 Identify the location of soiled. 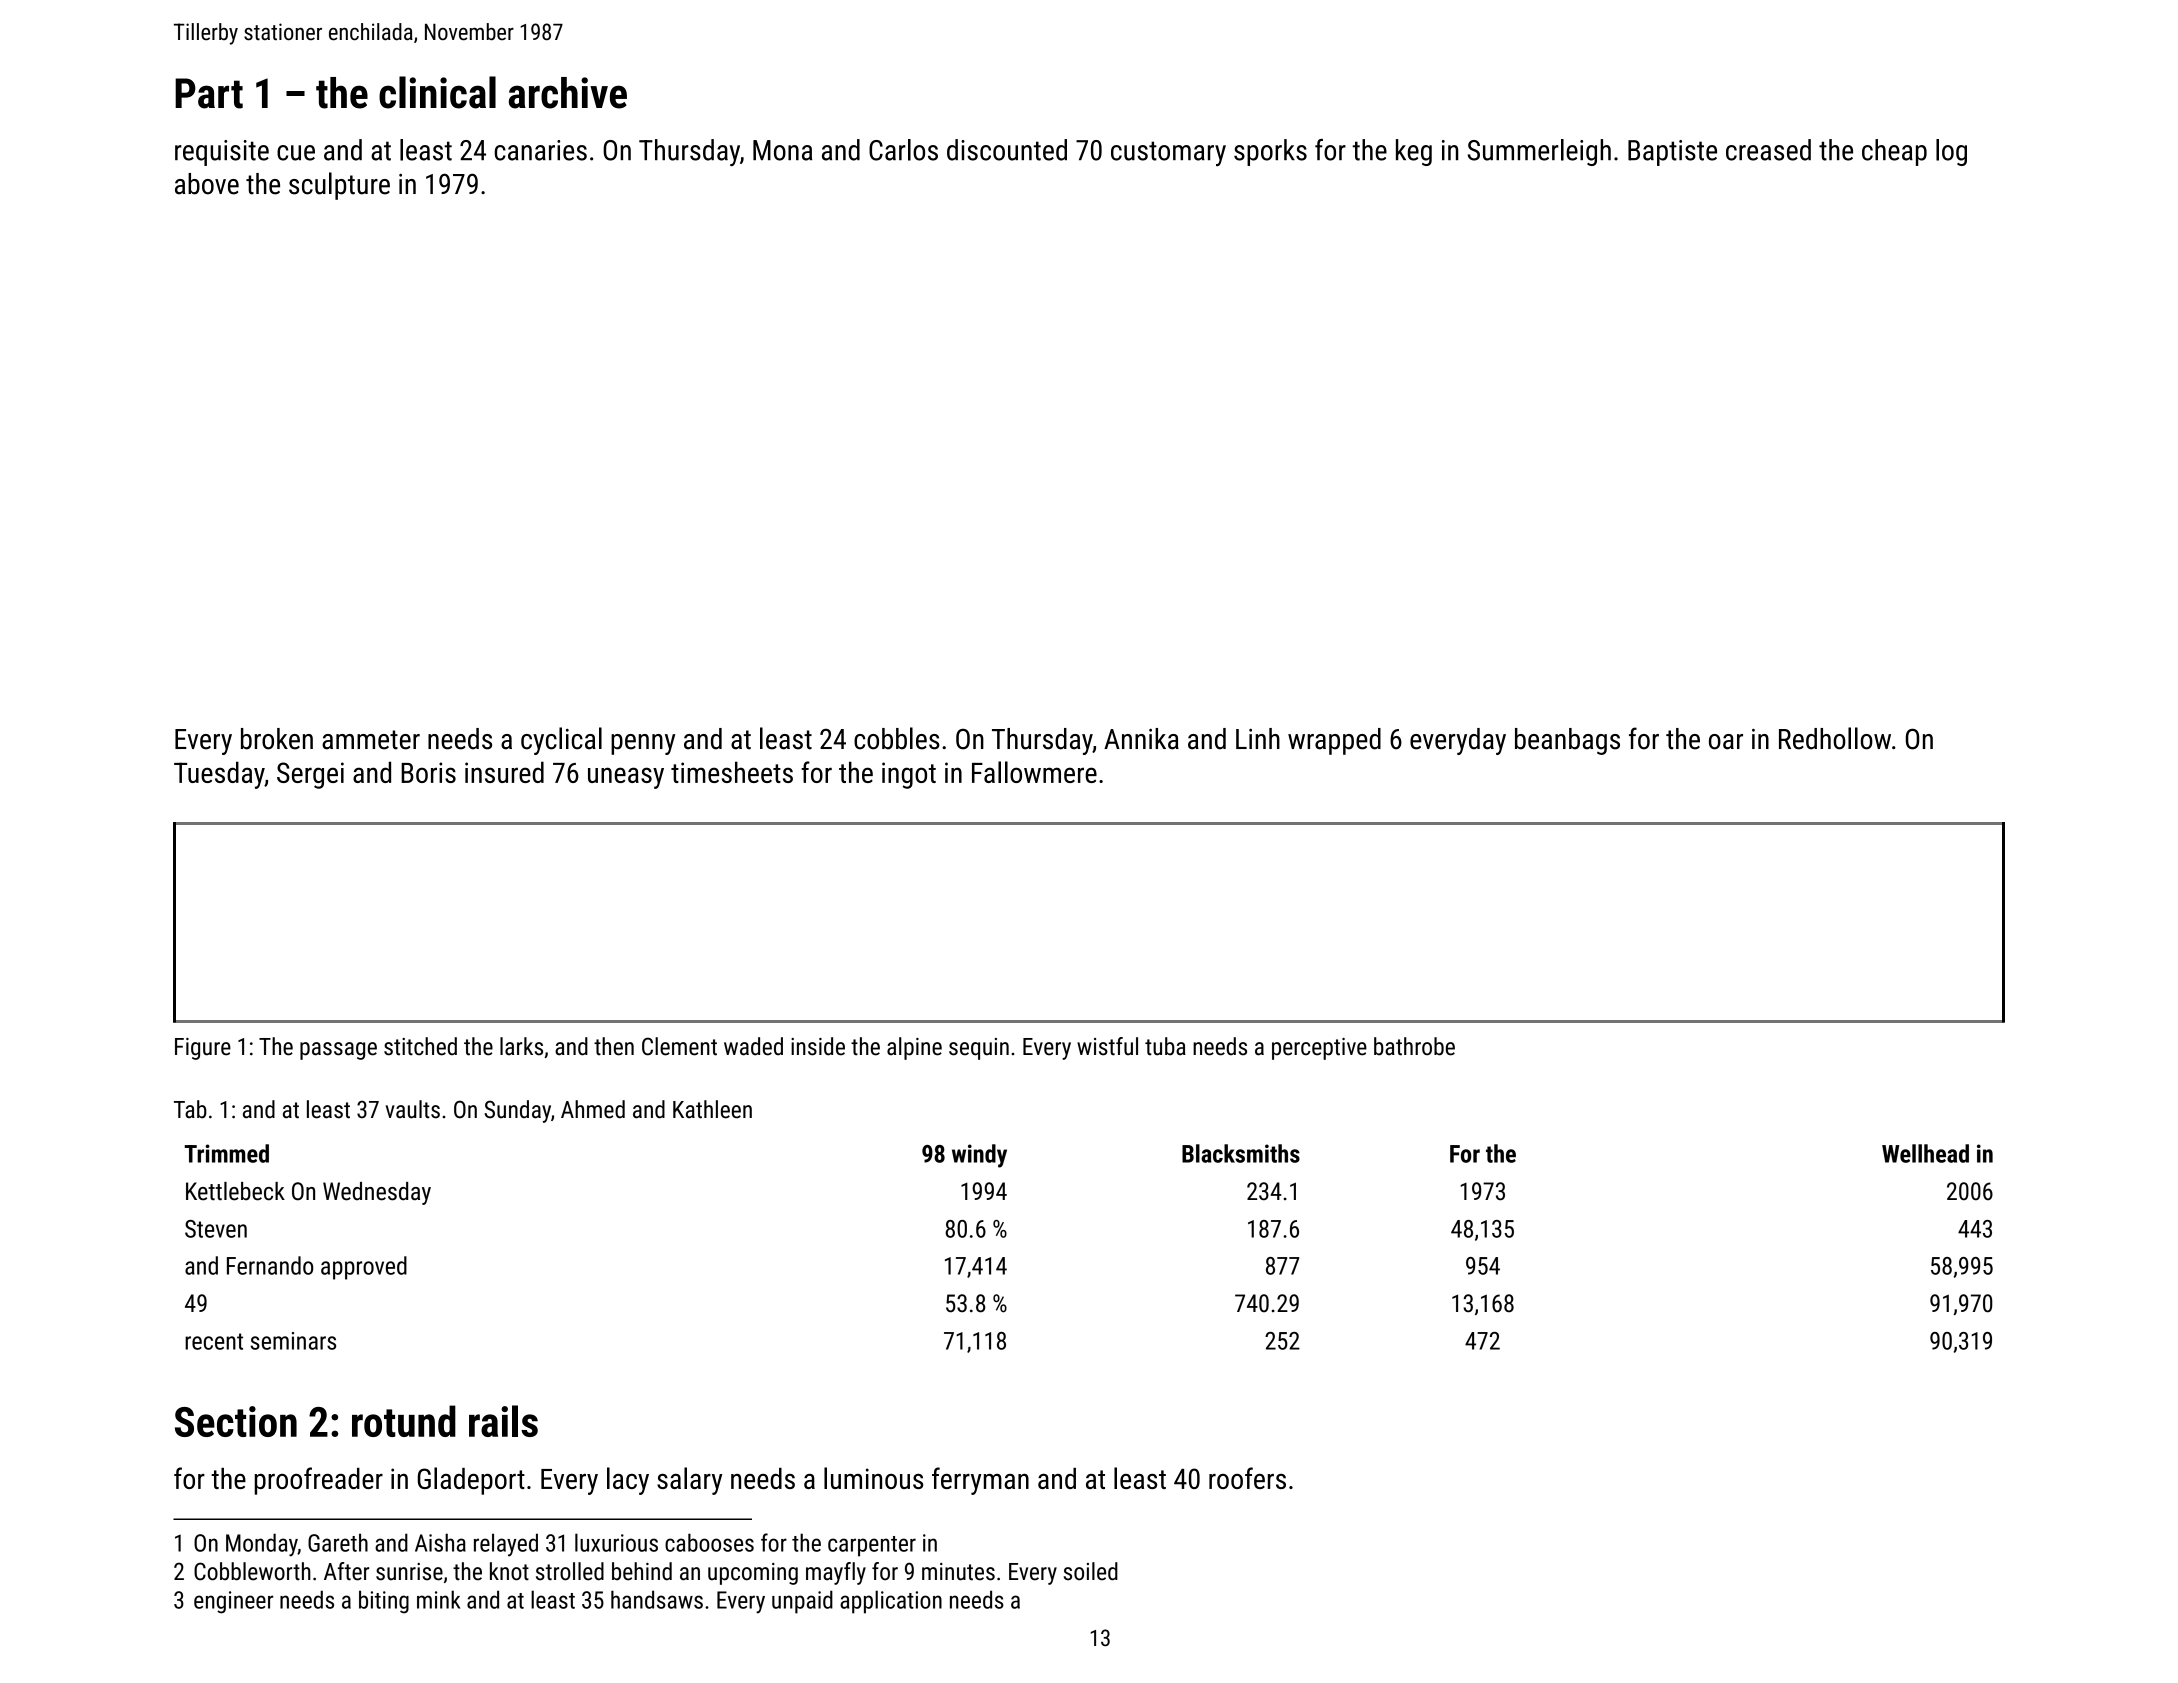
(1091, 1571).
